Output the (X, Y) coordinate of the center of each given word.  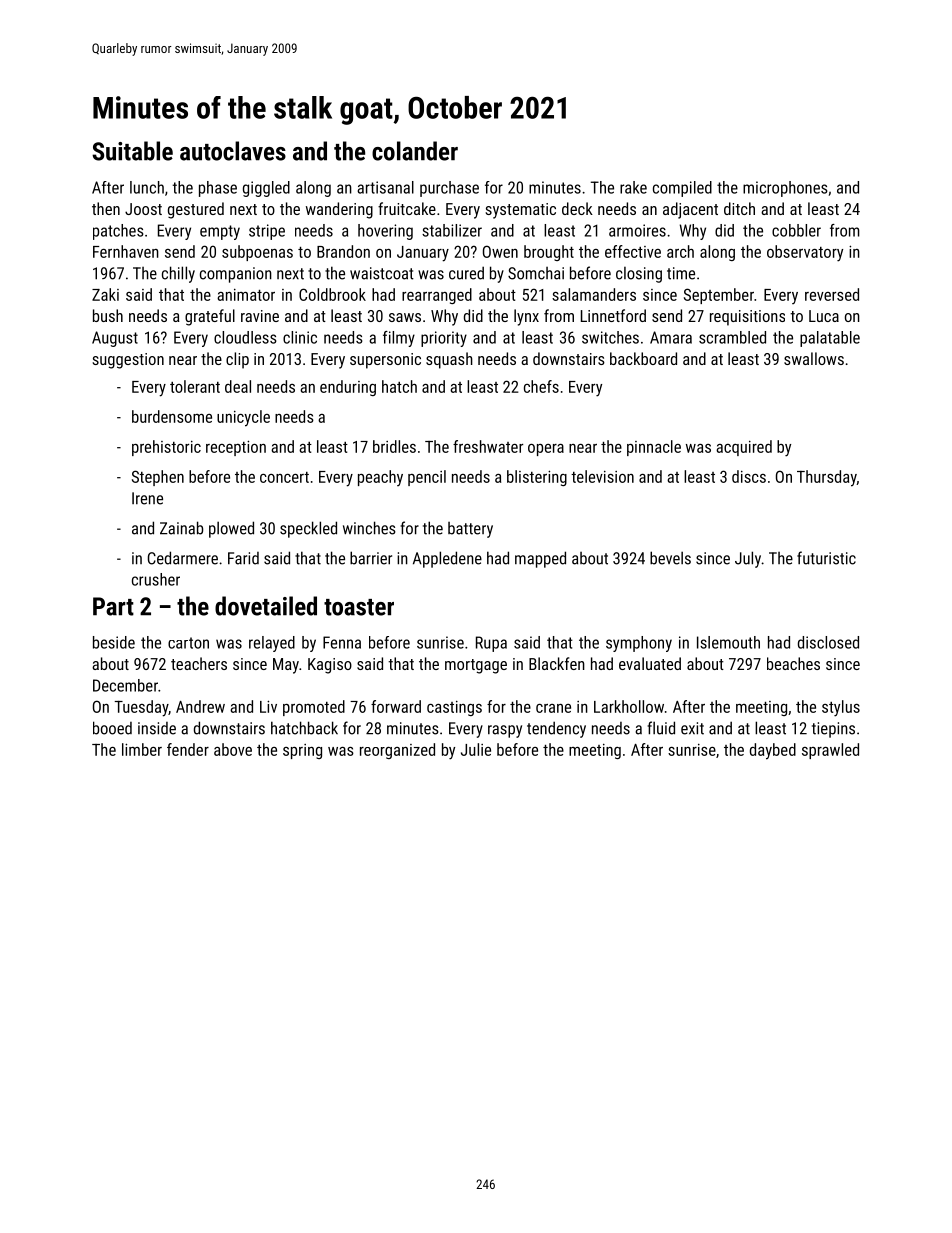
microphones (785, 189)
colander (415, 151)
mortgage (476, 666)
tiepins (833, 730)
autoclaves (233, 151)
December (125, 685)
